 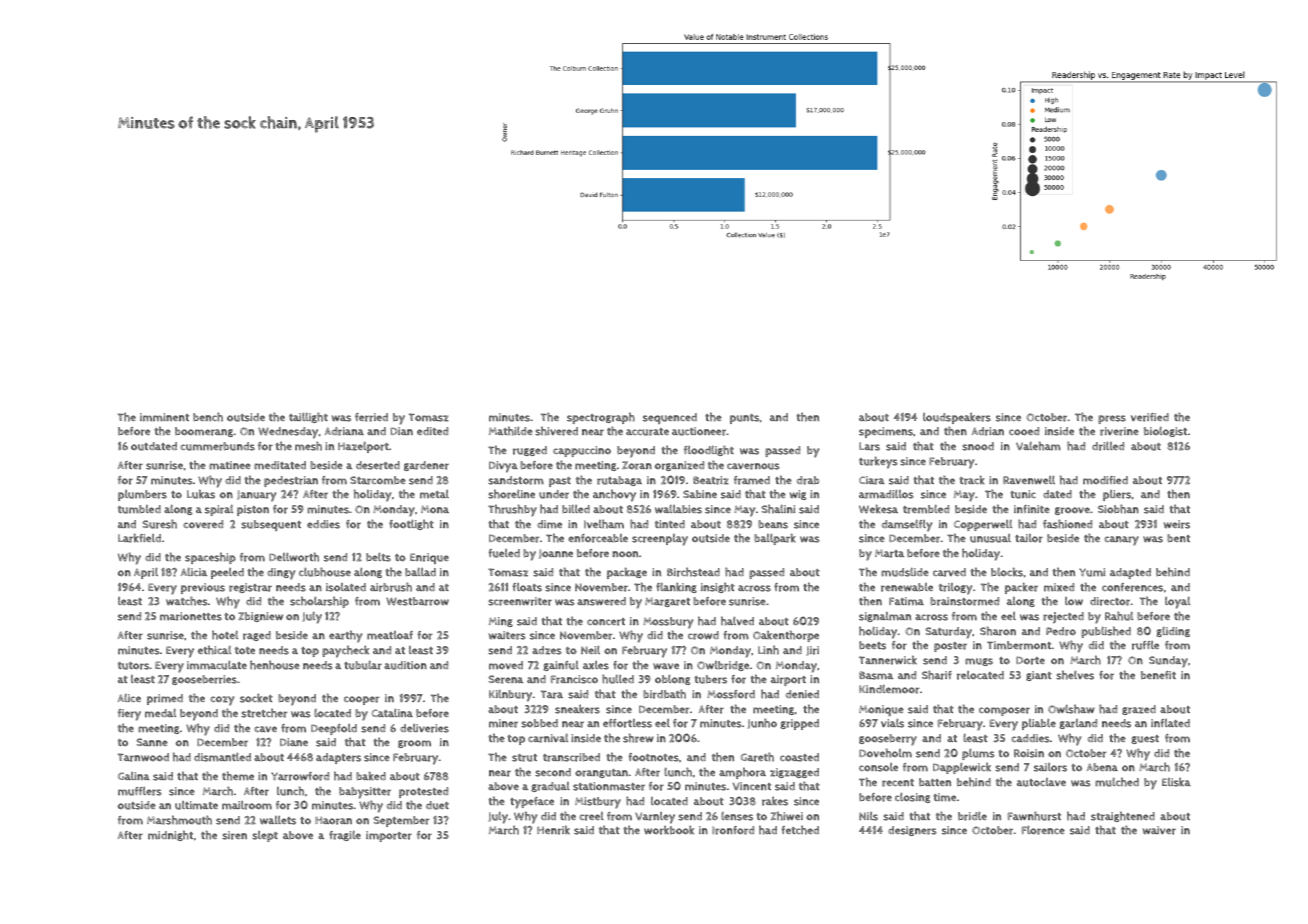 I want to click on cappuccino, so click(x=582, y=451).
